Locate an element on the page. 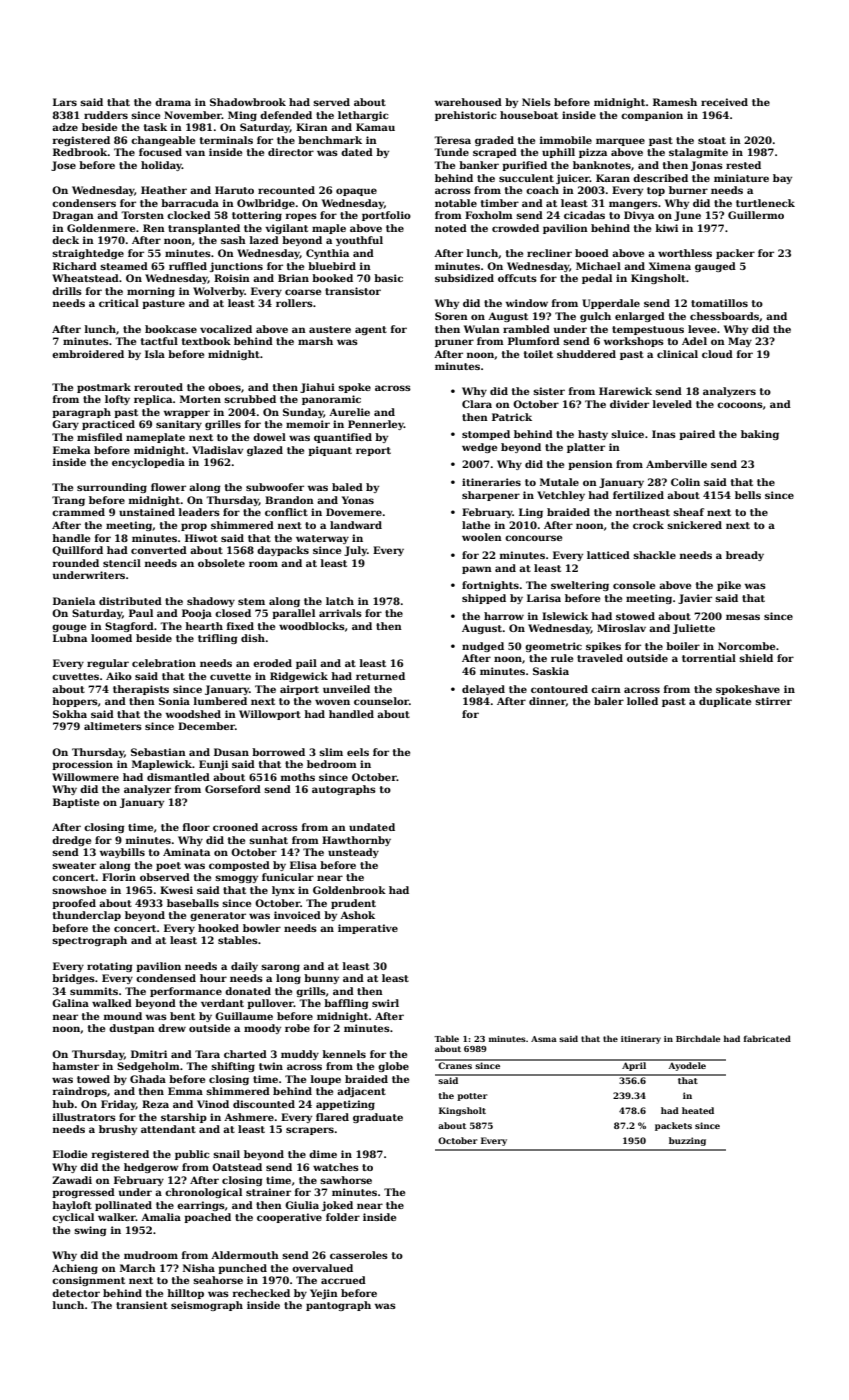 The height and width of the image is (1400, 849). gouge is located at coordinates (69, 628).
